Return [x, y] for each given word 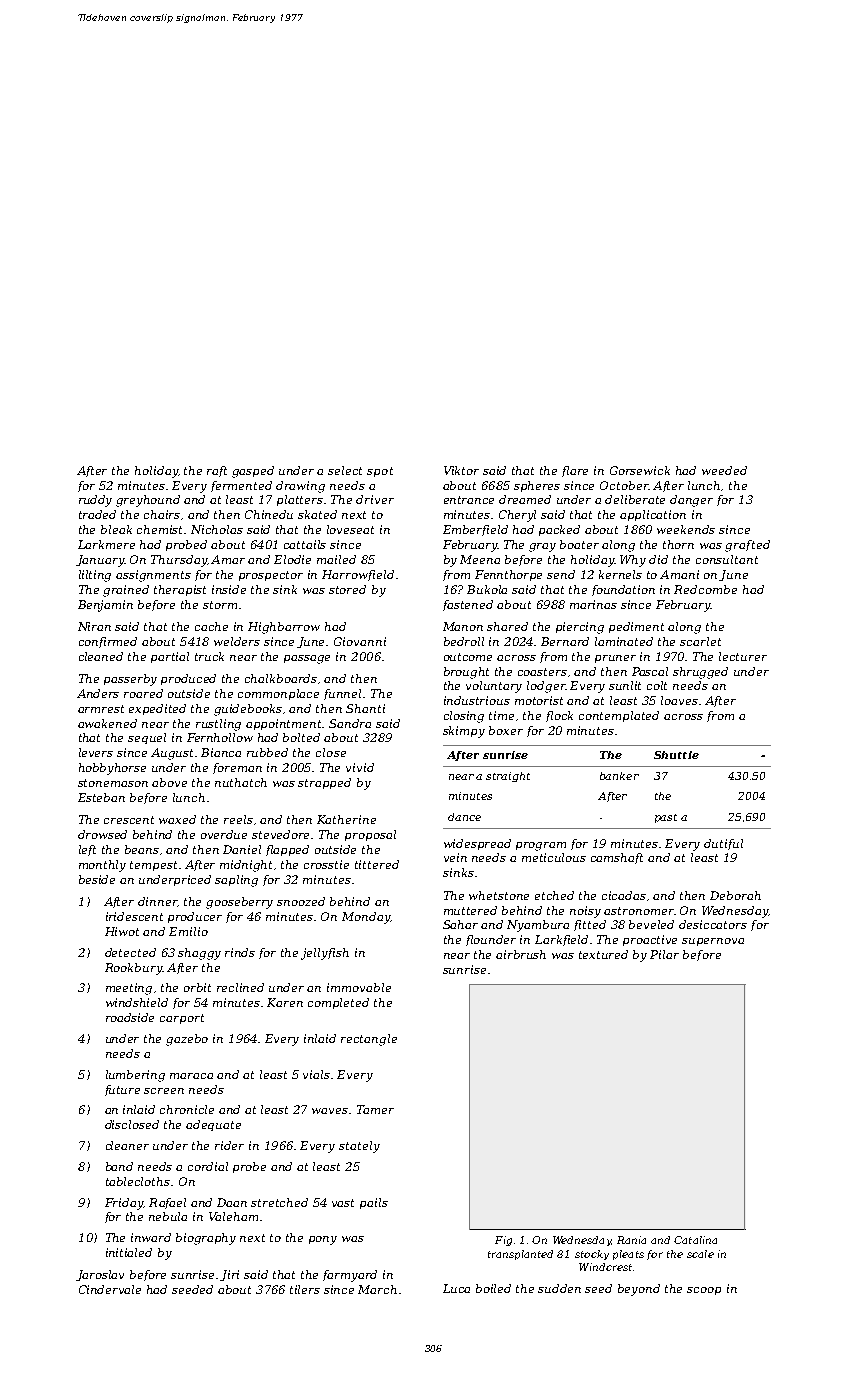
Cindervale [110, 1289]
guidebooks [248, 710]
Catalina [695, 1240]
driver [375, 499]
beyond [639, 1290]
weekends [686, 529]
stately [359, 1147]
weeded [724, 470]
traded [97, 514]
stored [347, 589]
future [122, 1090]
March [377, 1289]
